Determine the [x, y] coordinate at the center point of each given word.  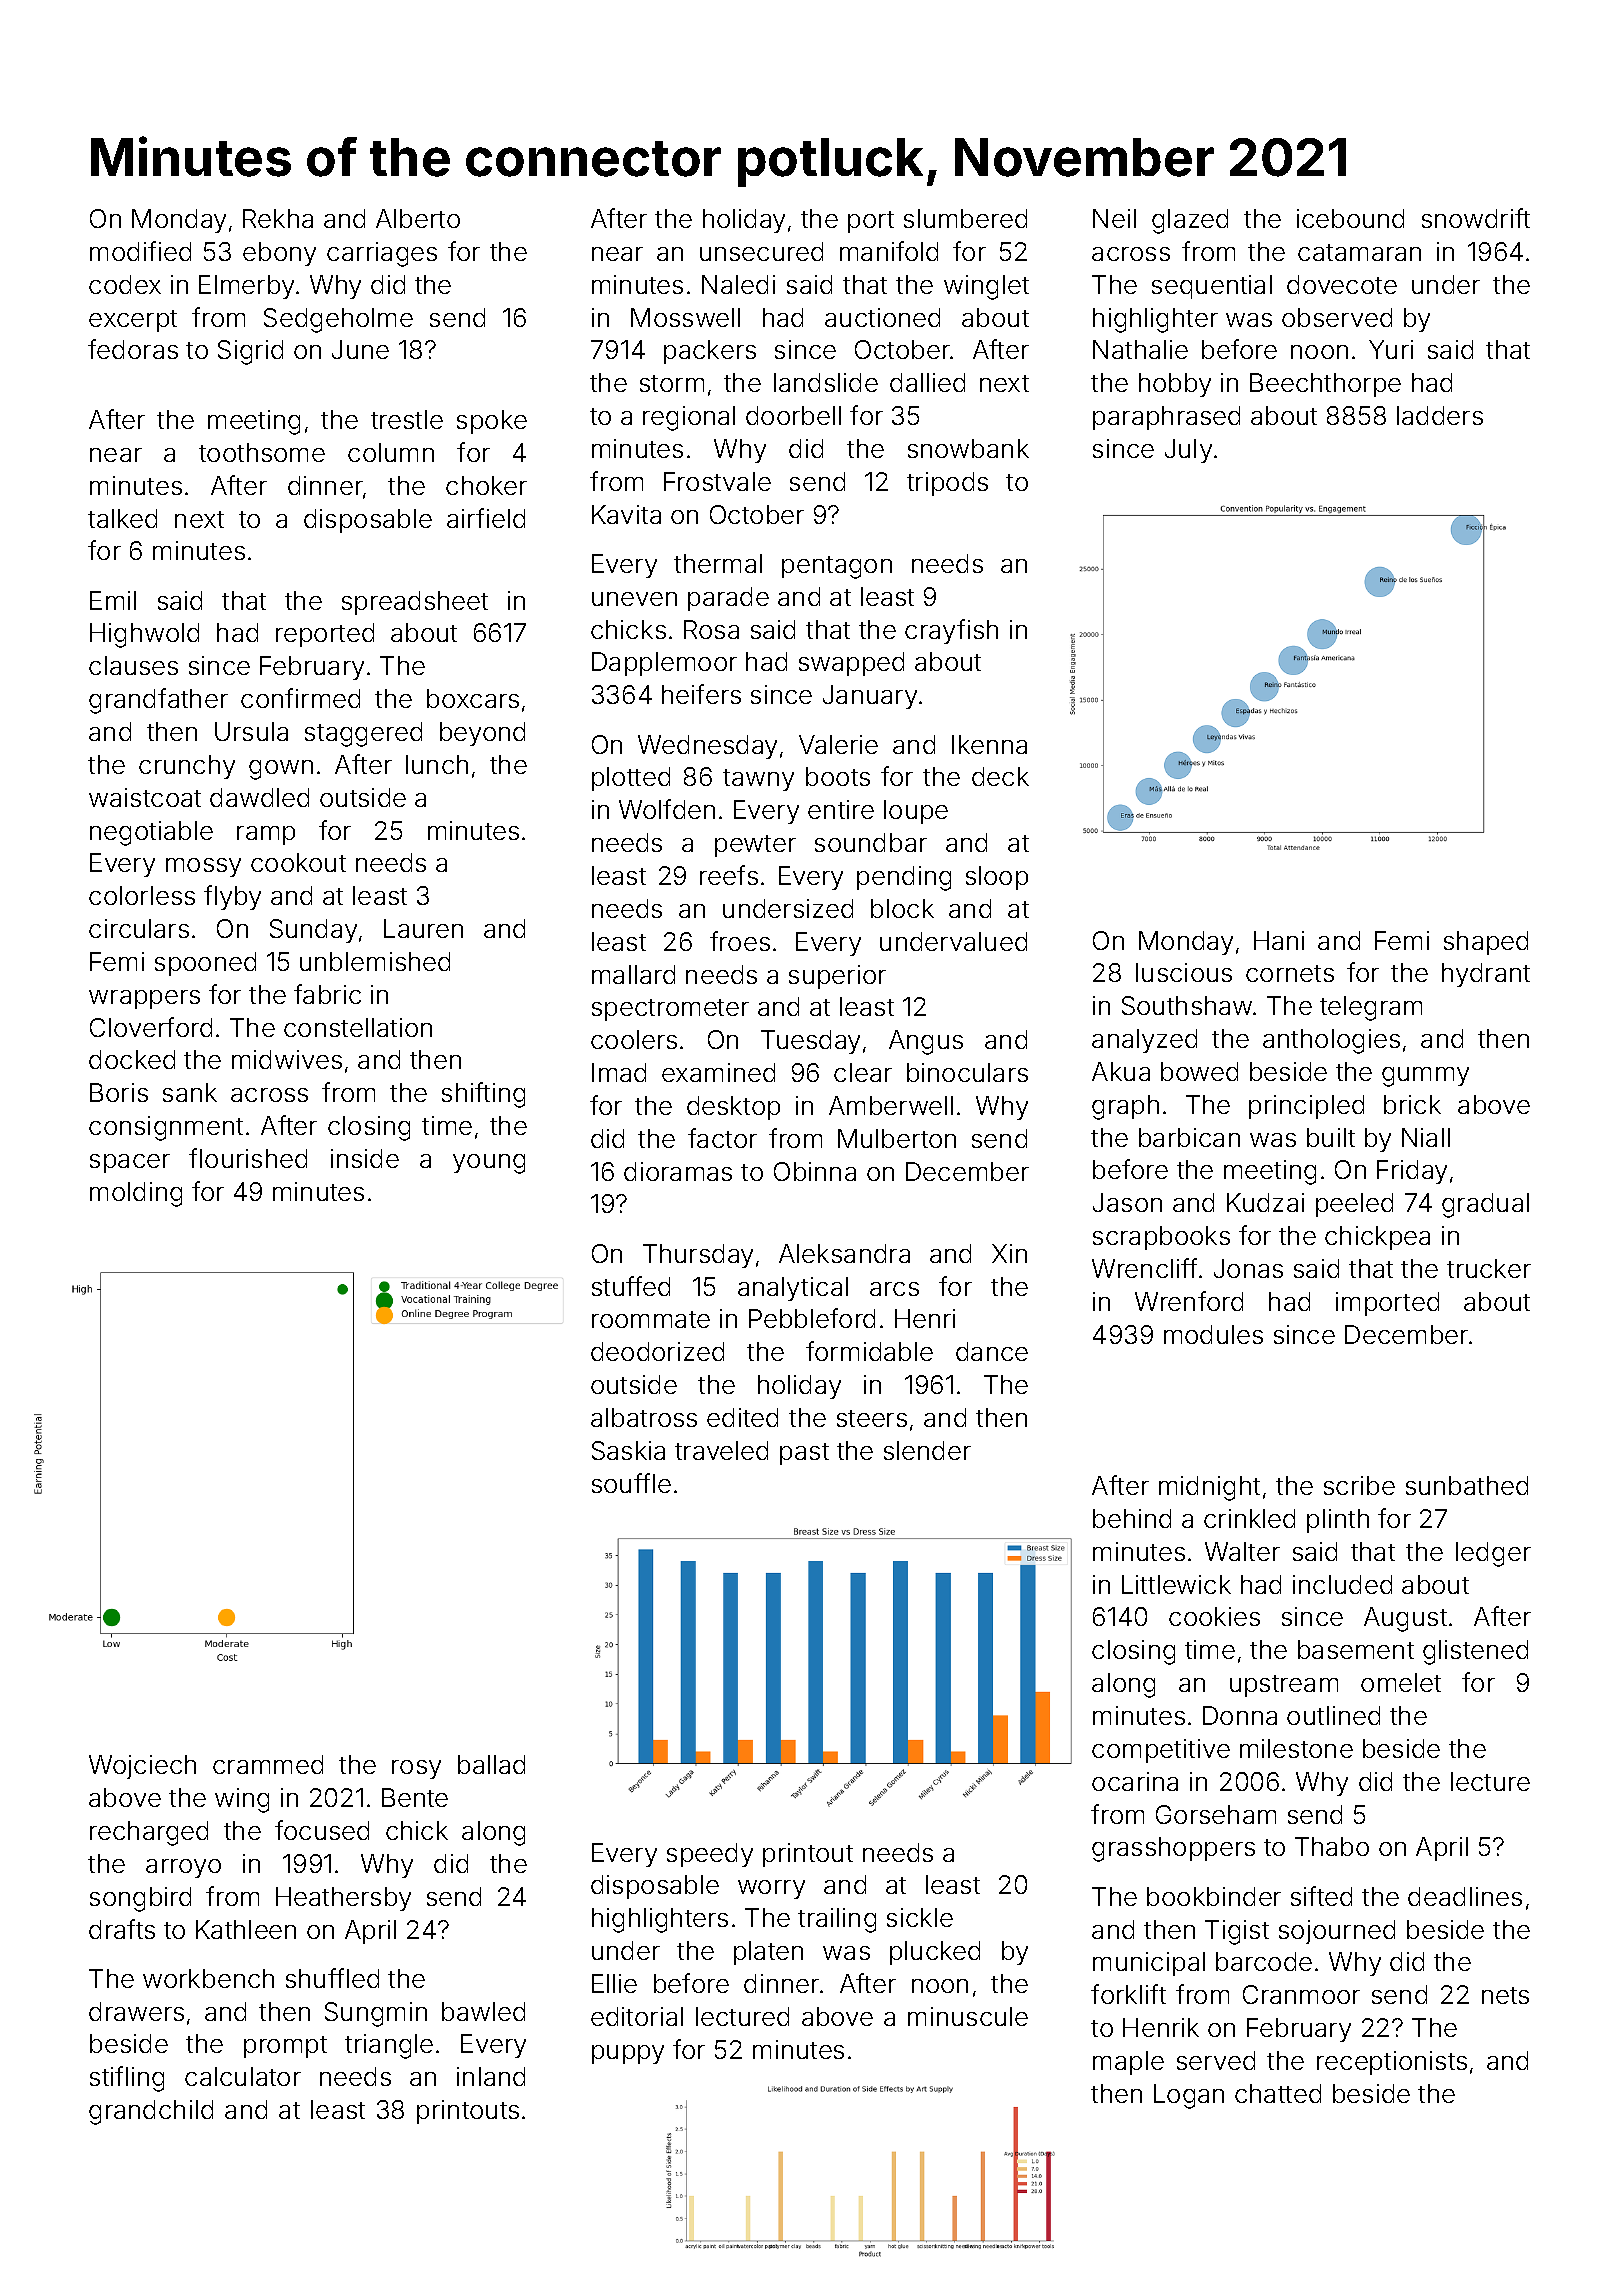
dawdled [259, 797]
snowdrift [1476, 218]
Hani [1279, 940]
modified [140, 251]
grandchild [151, 2112]
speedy [710, 1855]
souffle [631, 1483]
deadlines [1465, 1896]
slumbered [965, 218]
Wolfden [667, 809]
